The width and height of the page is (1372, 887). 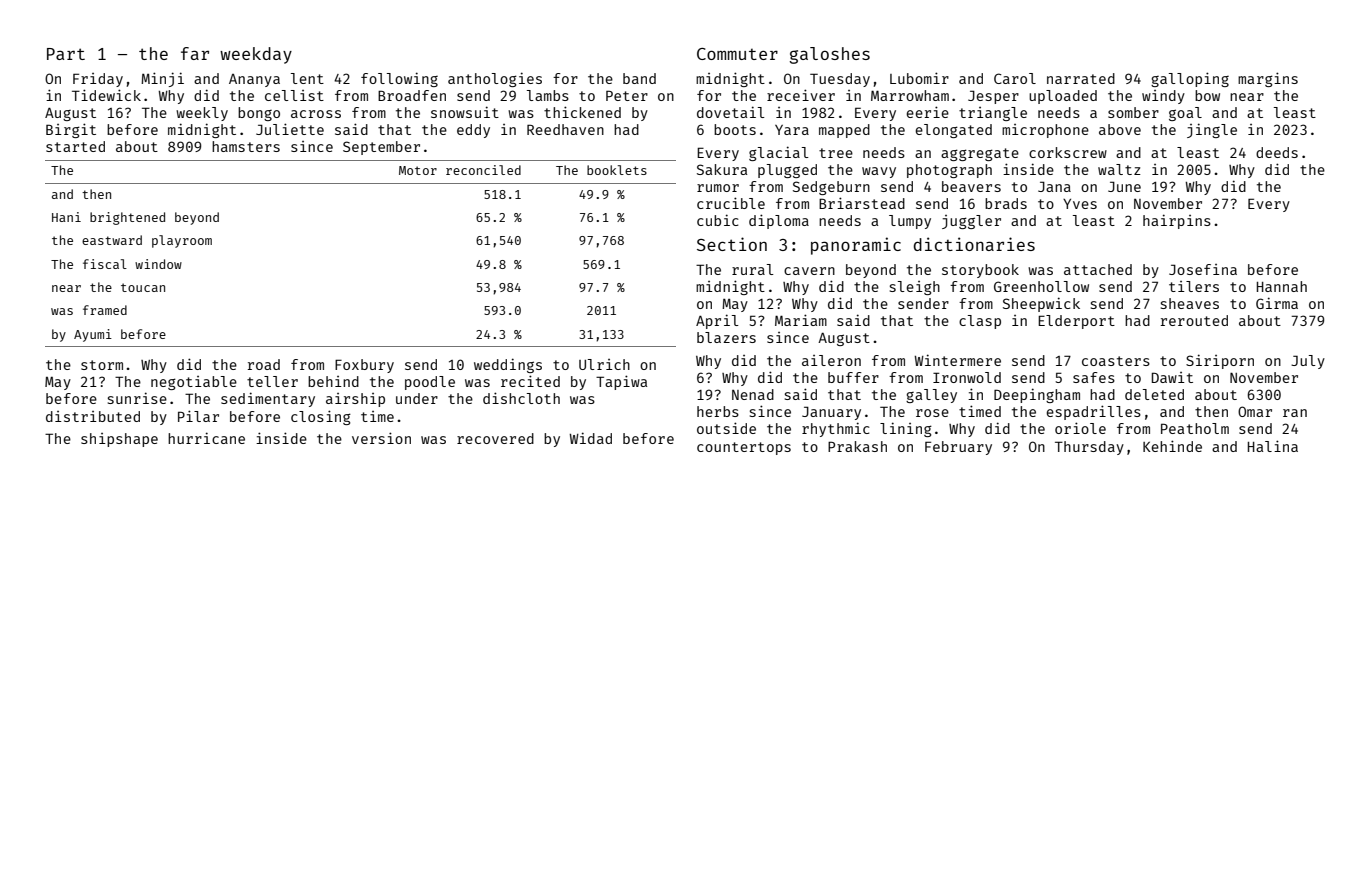 What do you see at coordinates (143, 287) in the page?
I see `toucan` at bounding box center [143, 287].
